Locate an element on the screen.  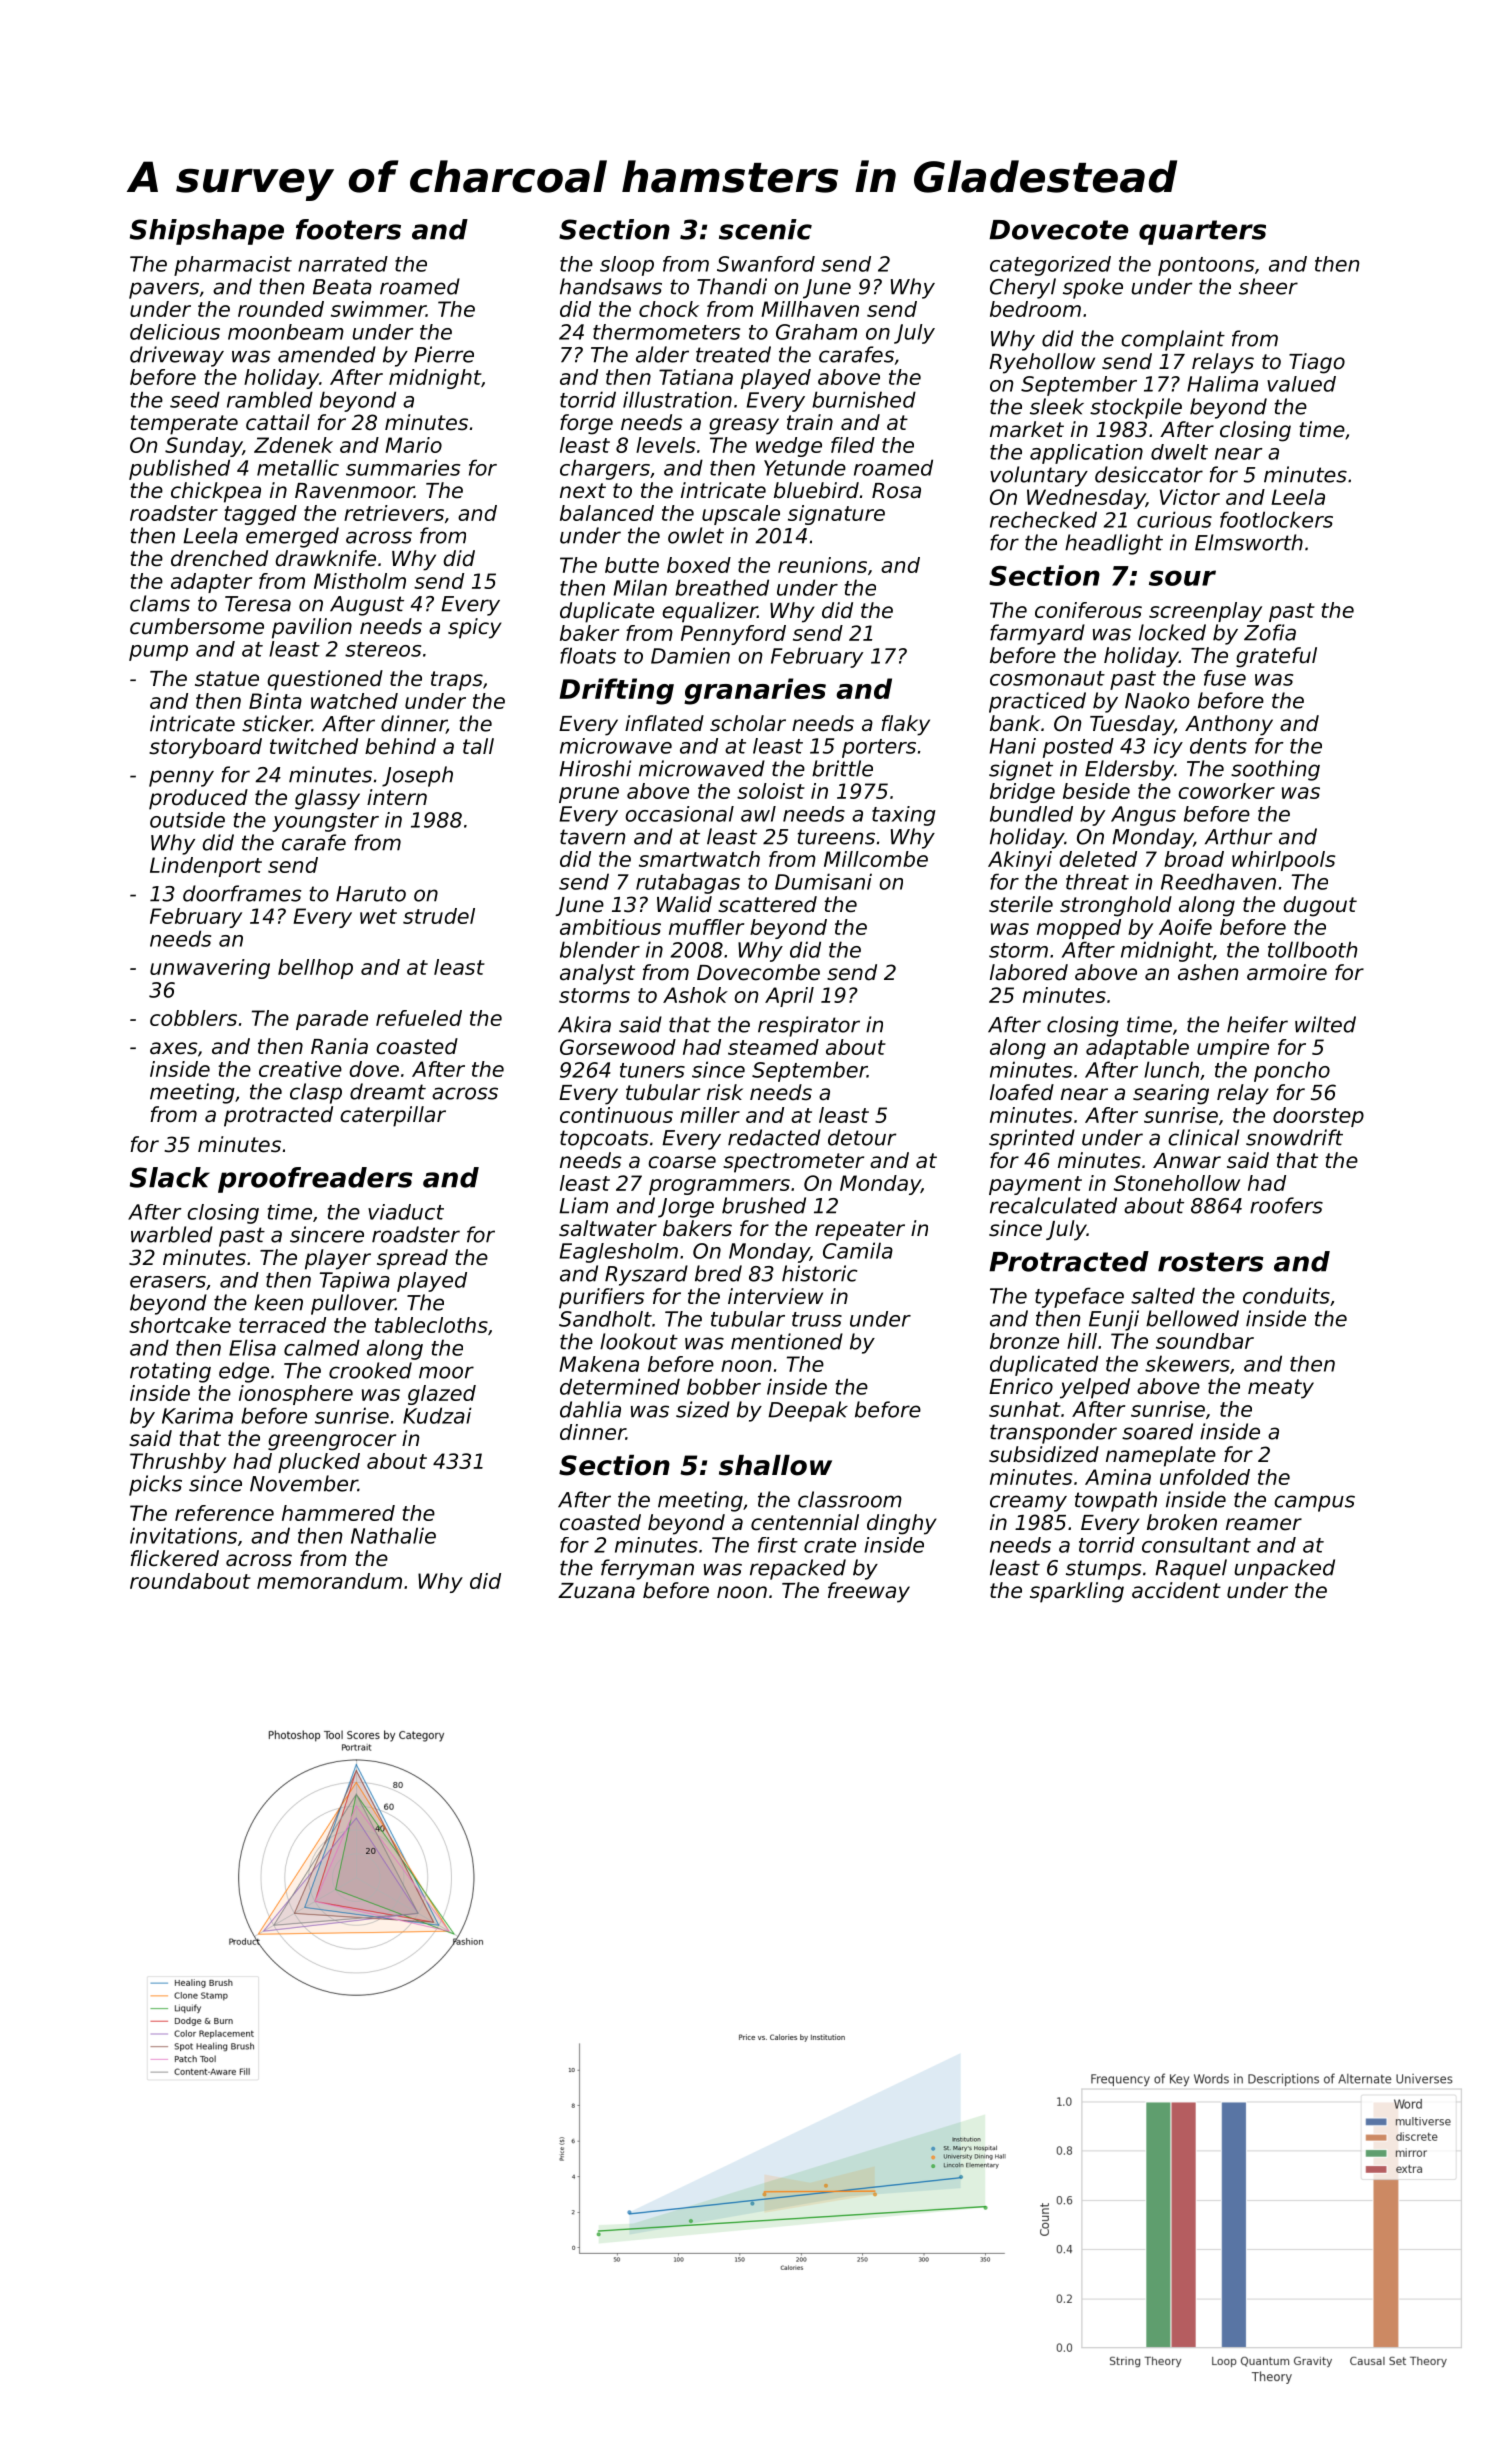
Pierre is located at coordinates (444, 354).
